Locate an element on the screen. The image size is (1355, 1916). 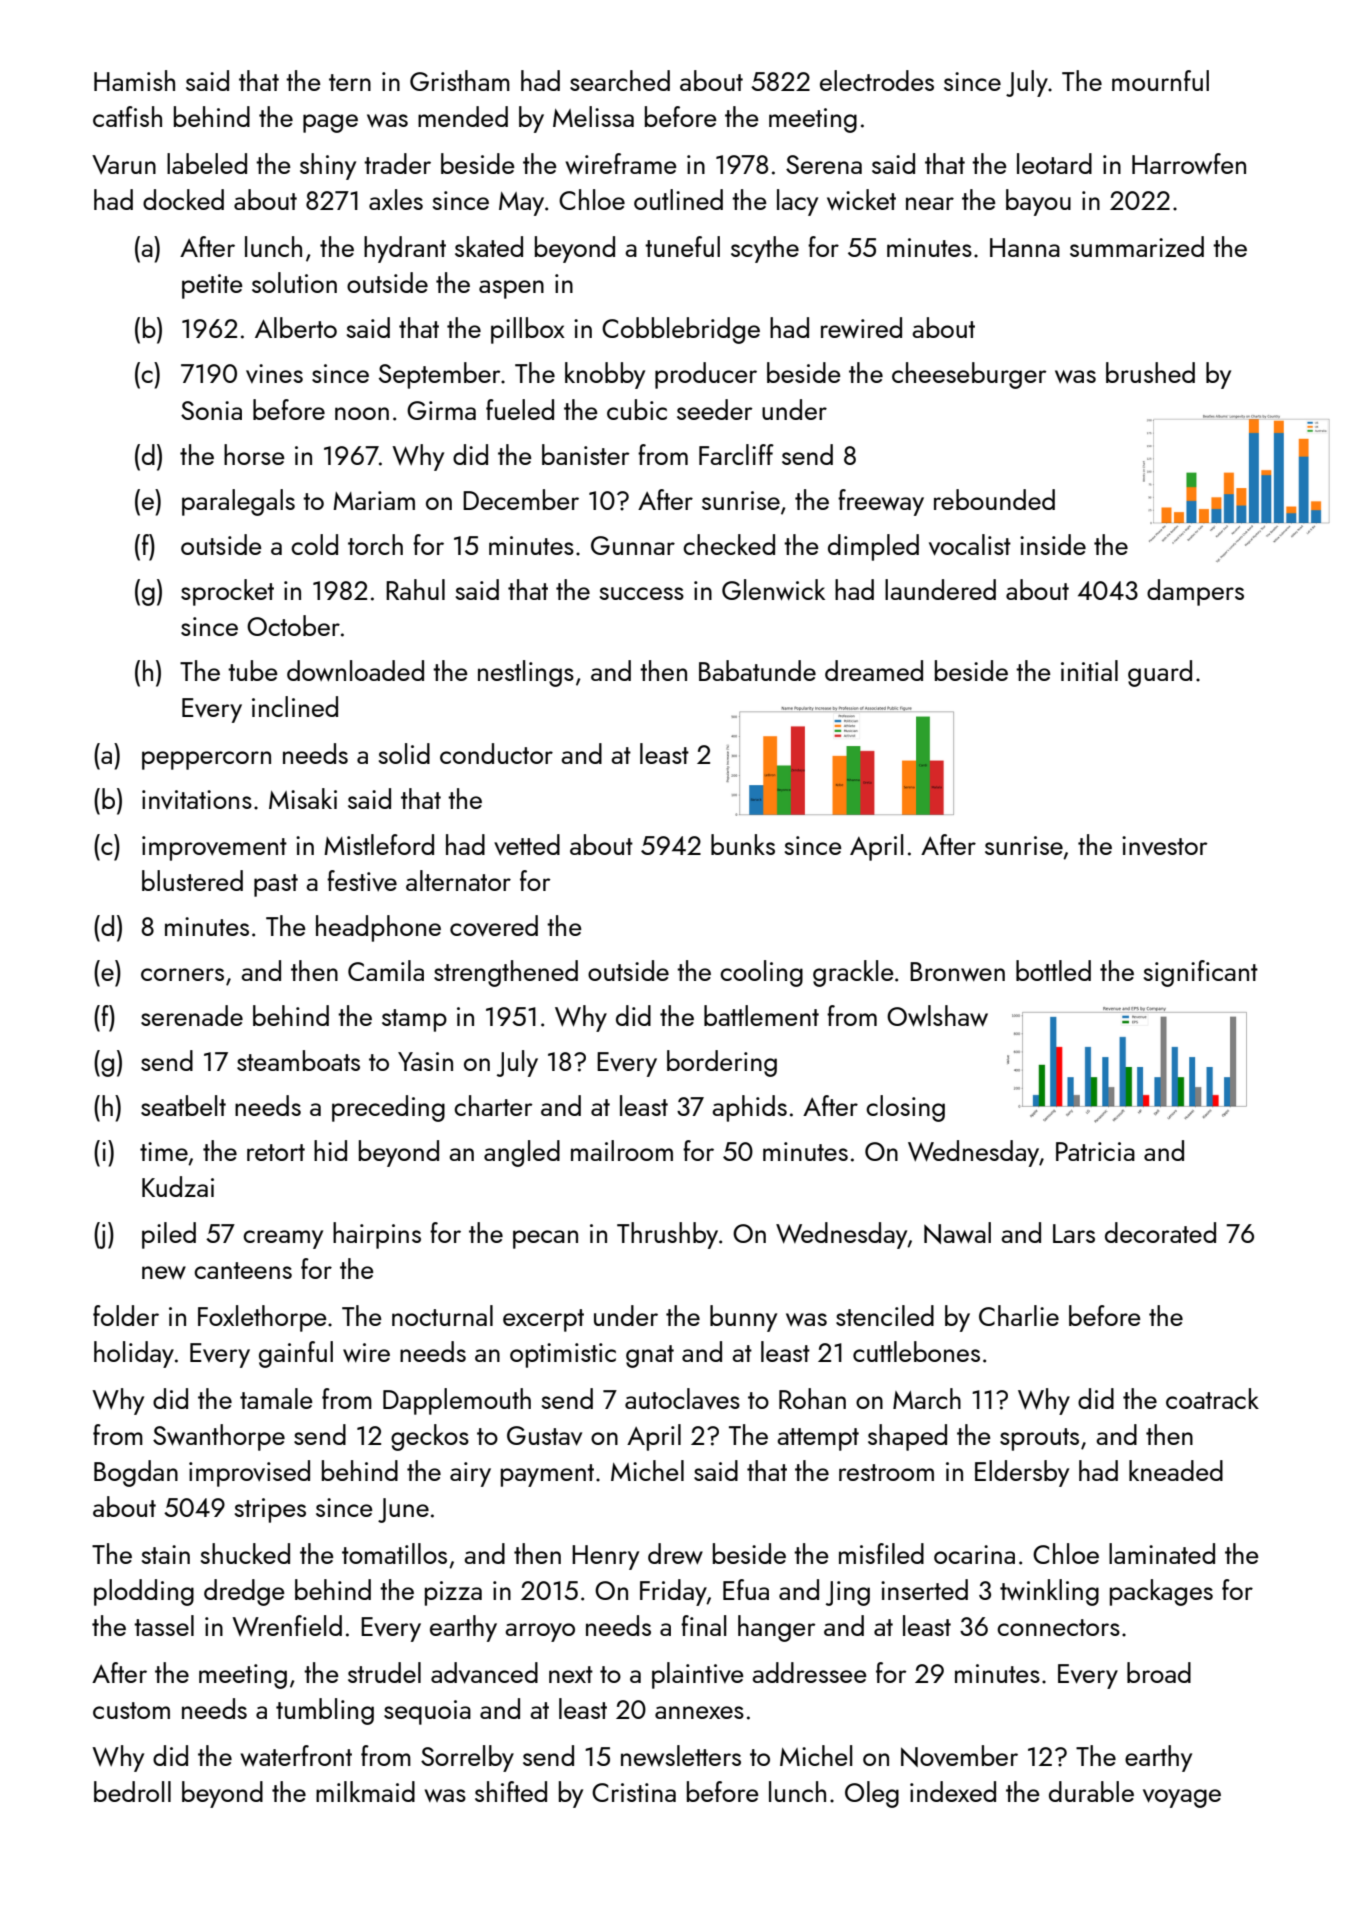
Alberto is located at coordinates (296, 327).
